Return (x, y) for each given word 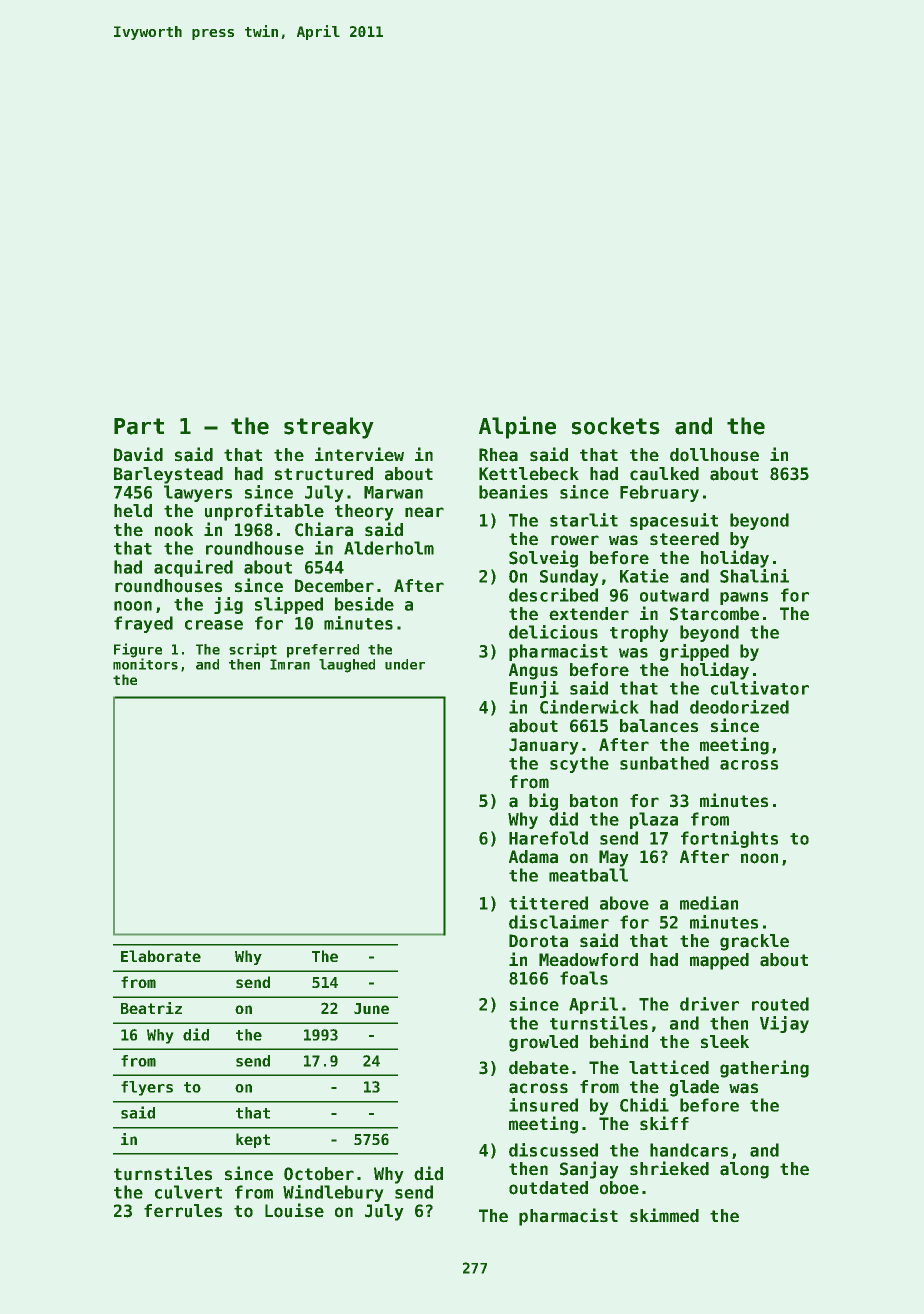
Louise (294, 1210)
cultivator (760, 688)
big (543, 802)
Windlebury (333, 1193)
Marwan (393, 492)
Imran (290, 664)
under (405, 664)
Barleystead (168, 475)
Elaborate (161, 956)
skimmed (664, 1215)
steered (684, 538)
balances (659, 725)
